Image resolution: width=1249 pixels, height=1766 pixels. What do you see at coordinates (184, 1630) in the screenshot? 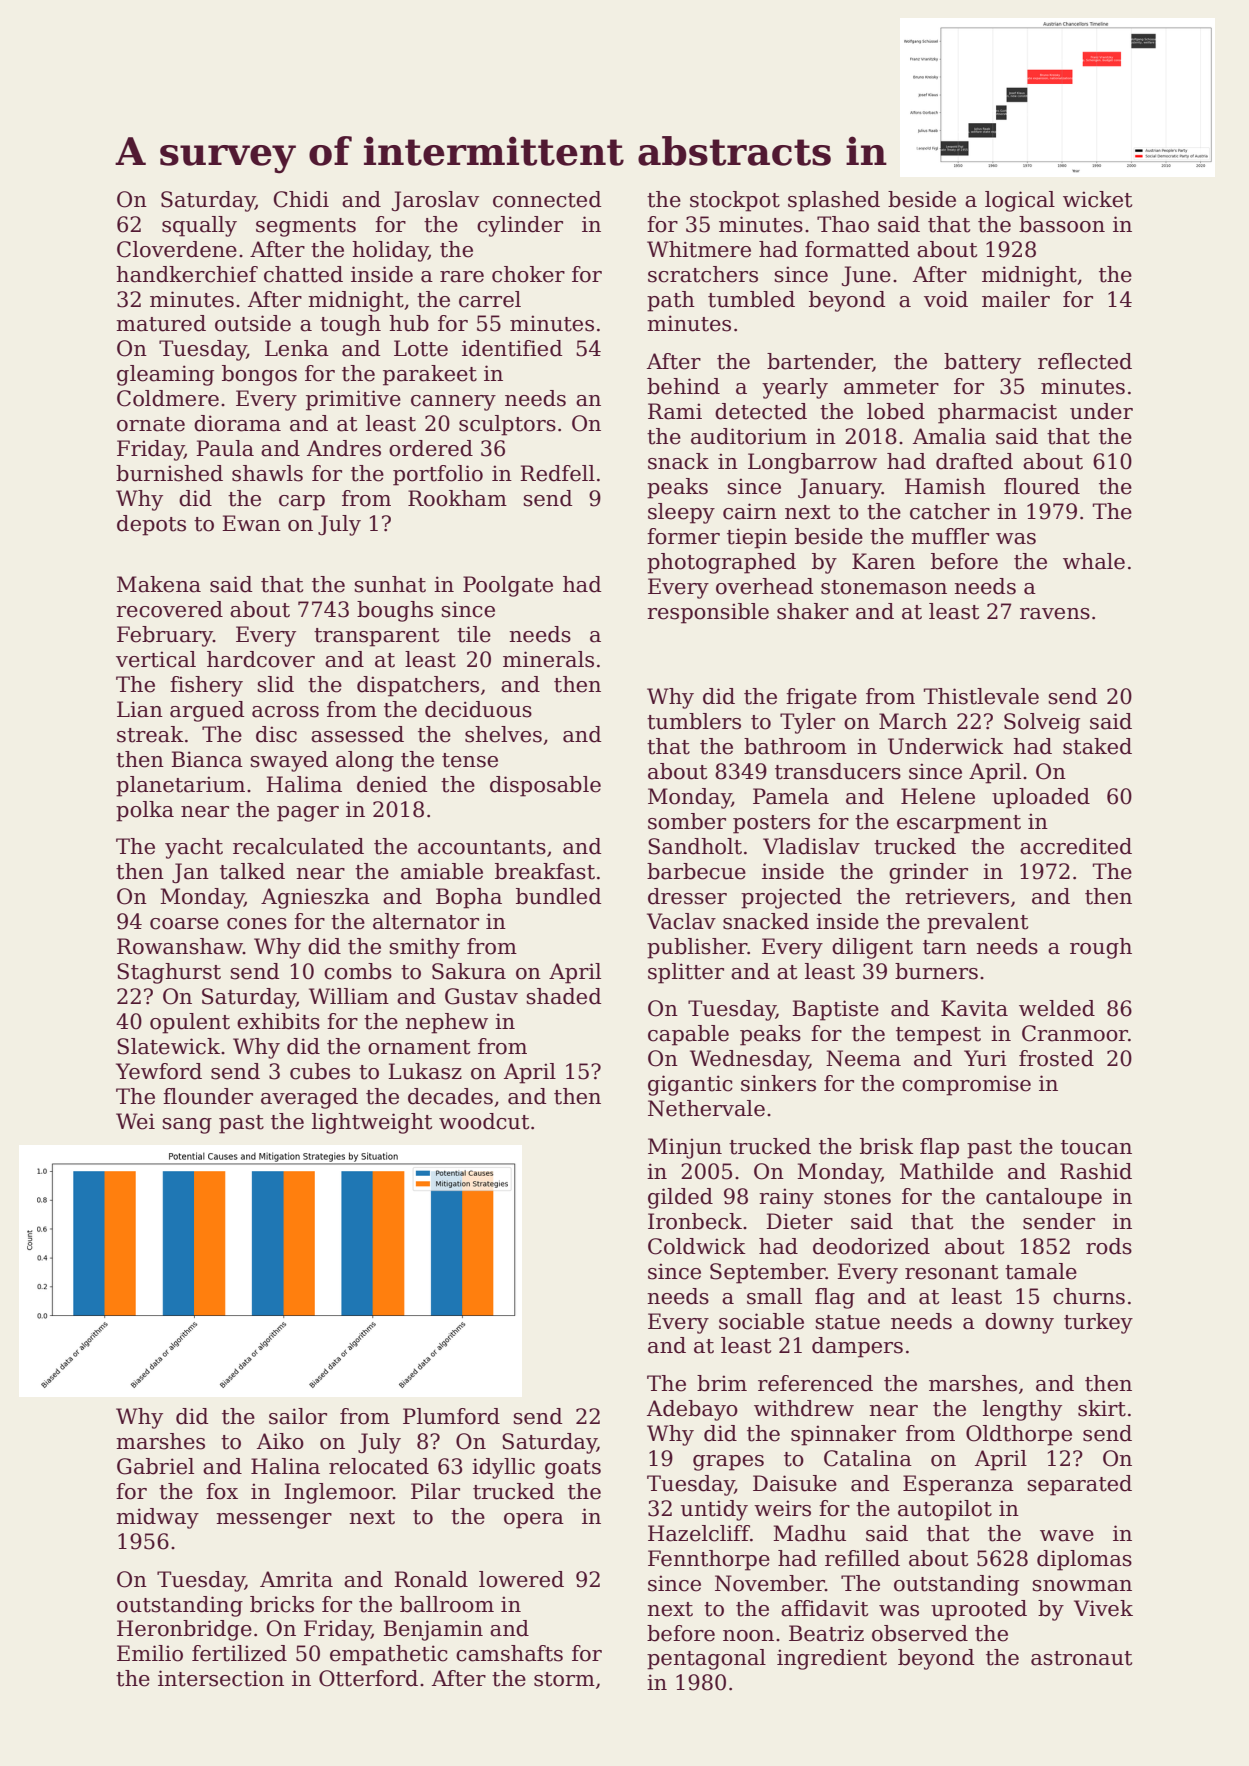
I see `Heronbridge` at bounding box center [184, 1630].
